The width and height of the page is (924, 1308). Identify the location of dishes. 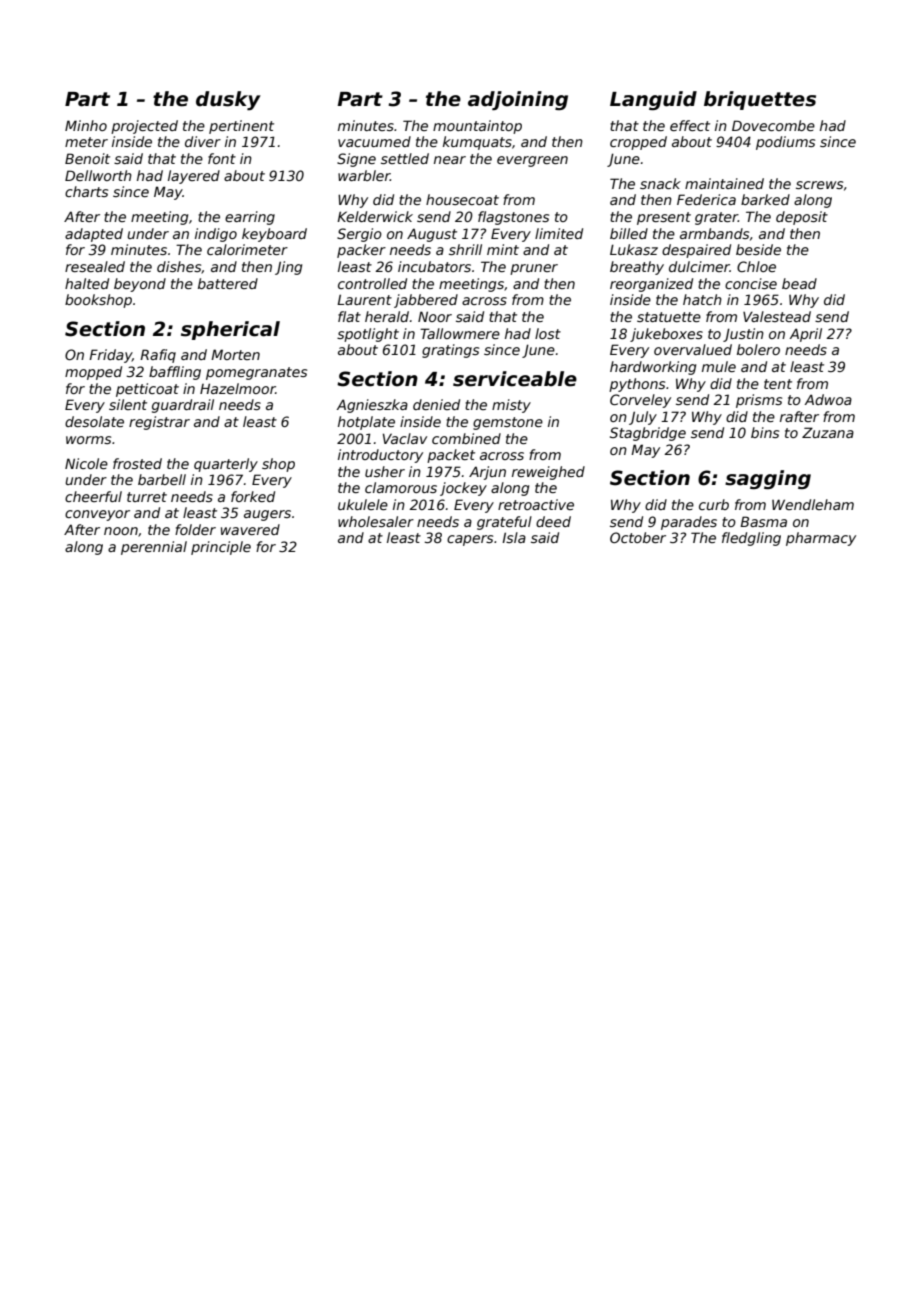
(179, 267).
